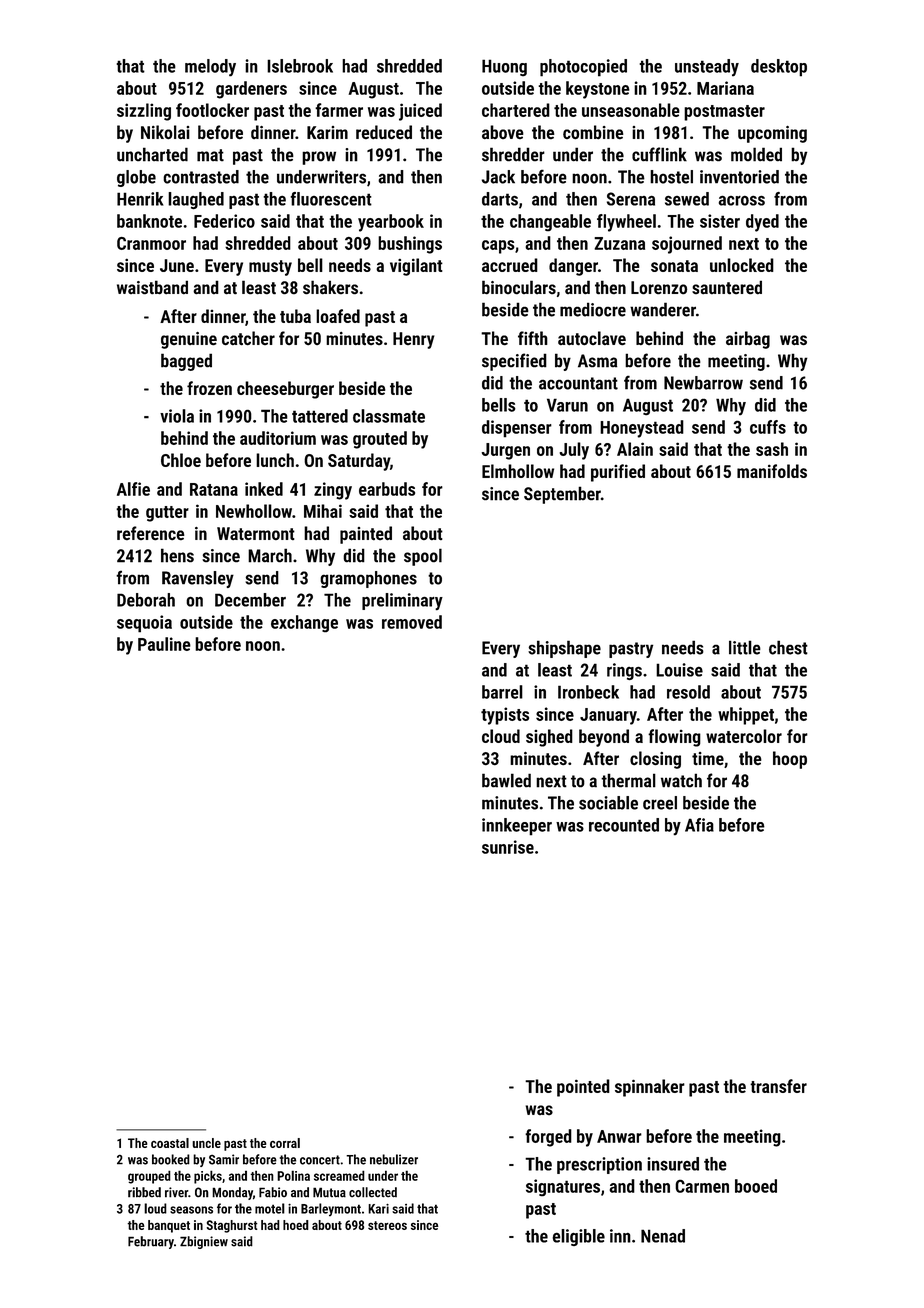  I want to click on sunrise, so click(508, 847).
